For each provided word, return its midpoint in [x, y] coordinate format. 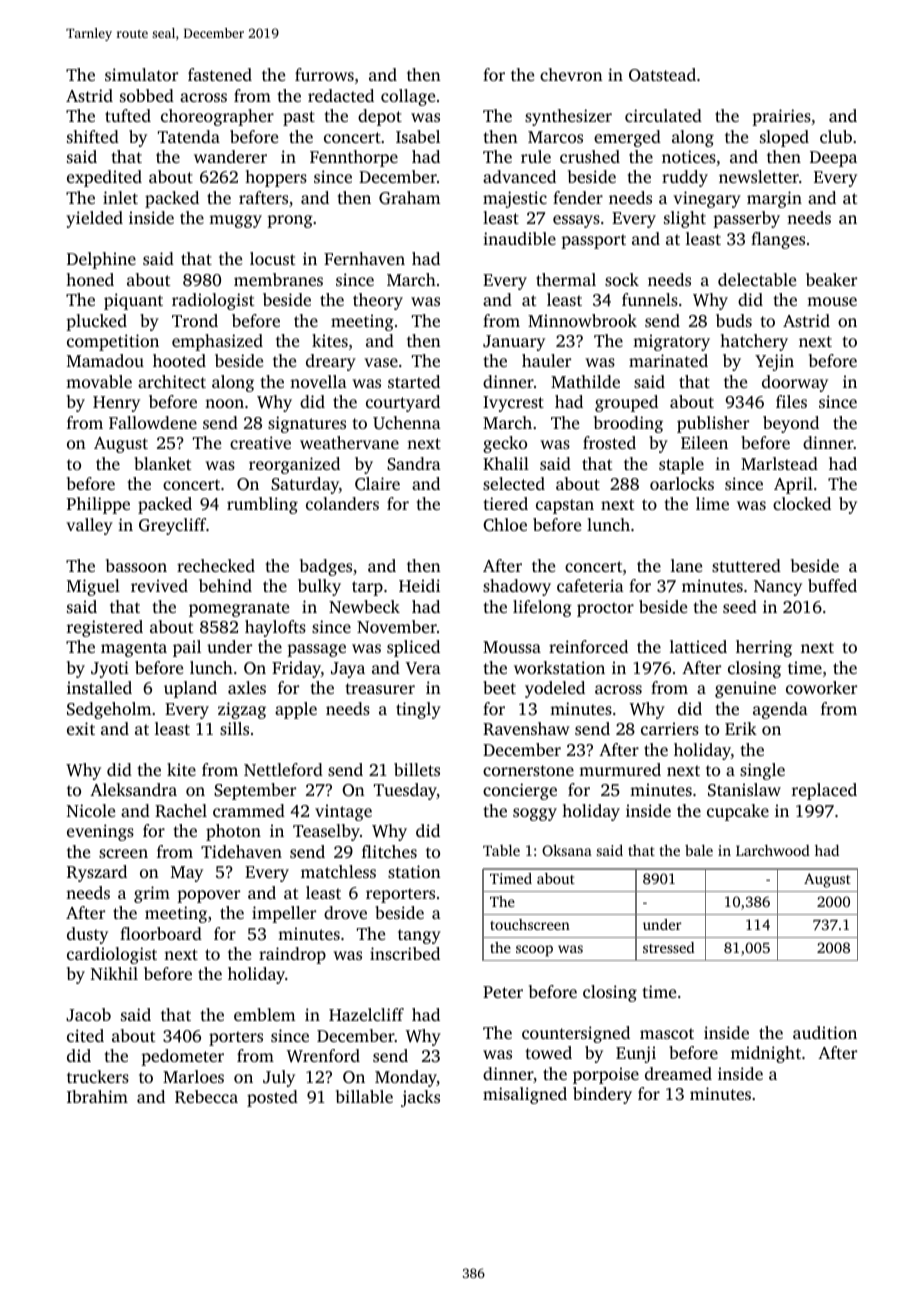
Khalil [506, 463]
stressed [668, 947]
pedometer [182, 1057]
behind [225, 585]
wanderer [230, 156]
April [793, 485]
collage [408, 97]
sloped [784, 138]
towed [549, 1052]
